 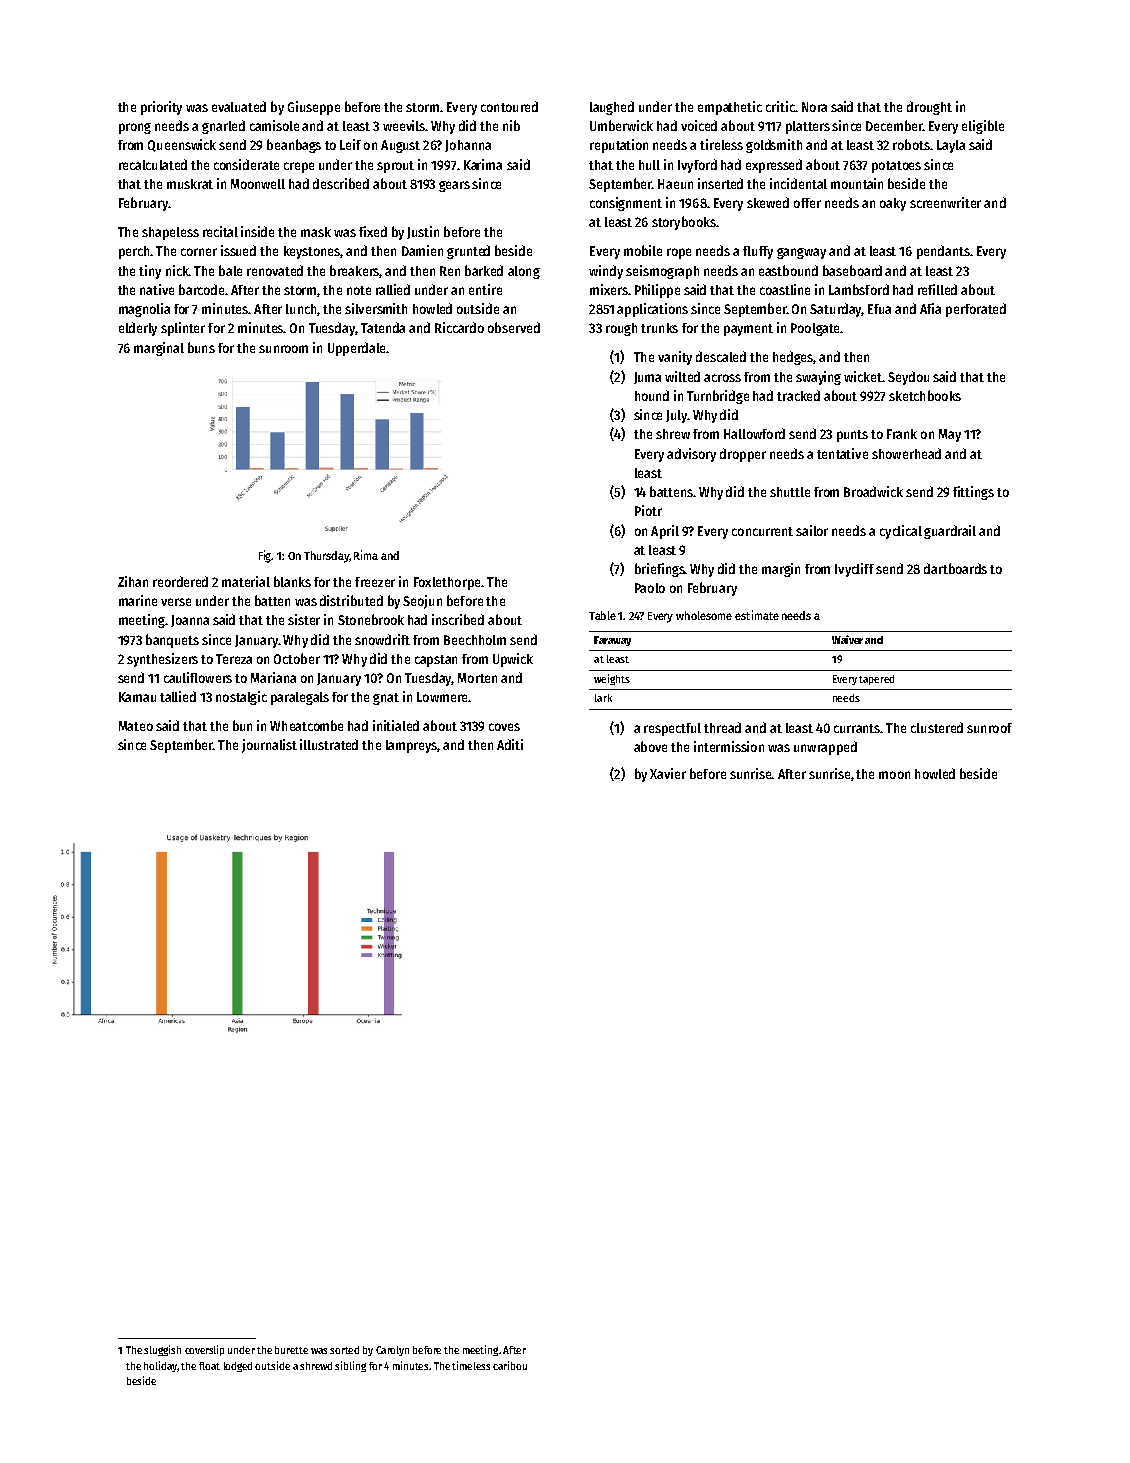 I want to click on screenwriter, so click(x=945, y=202).
